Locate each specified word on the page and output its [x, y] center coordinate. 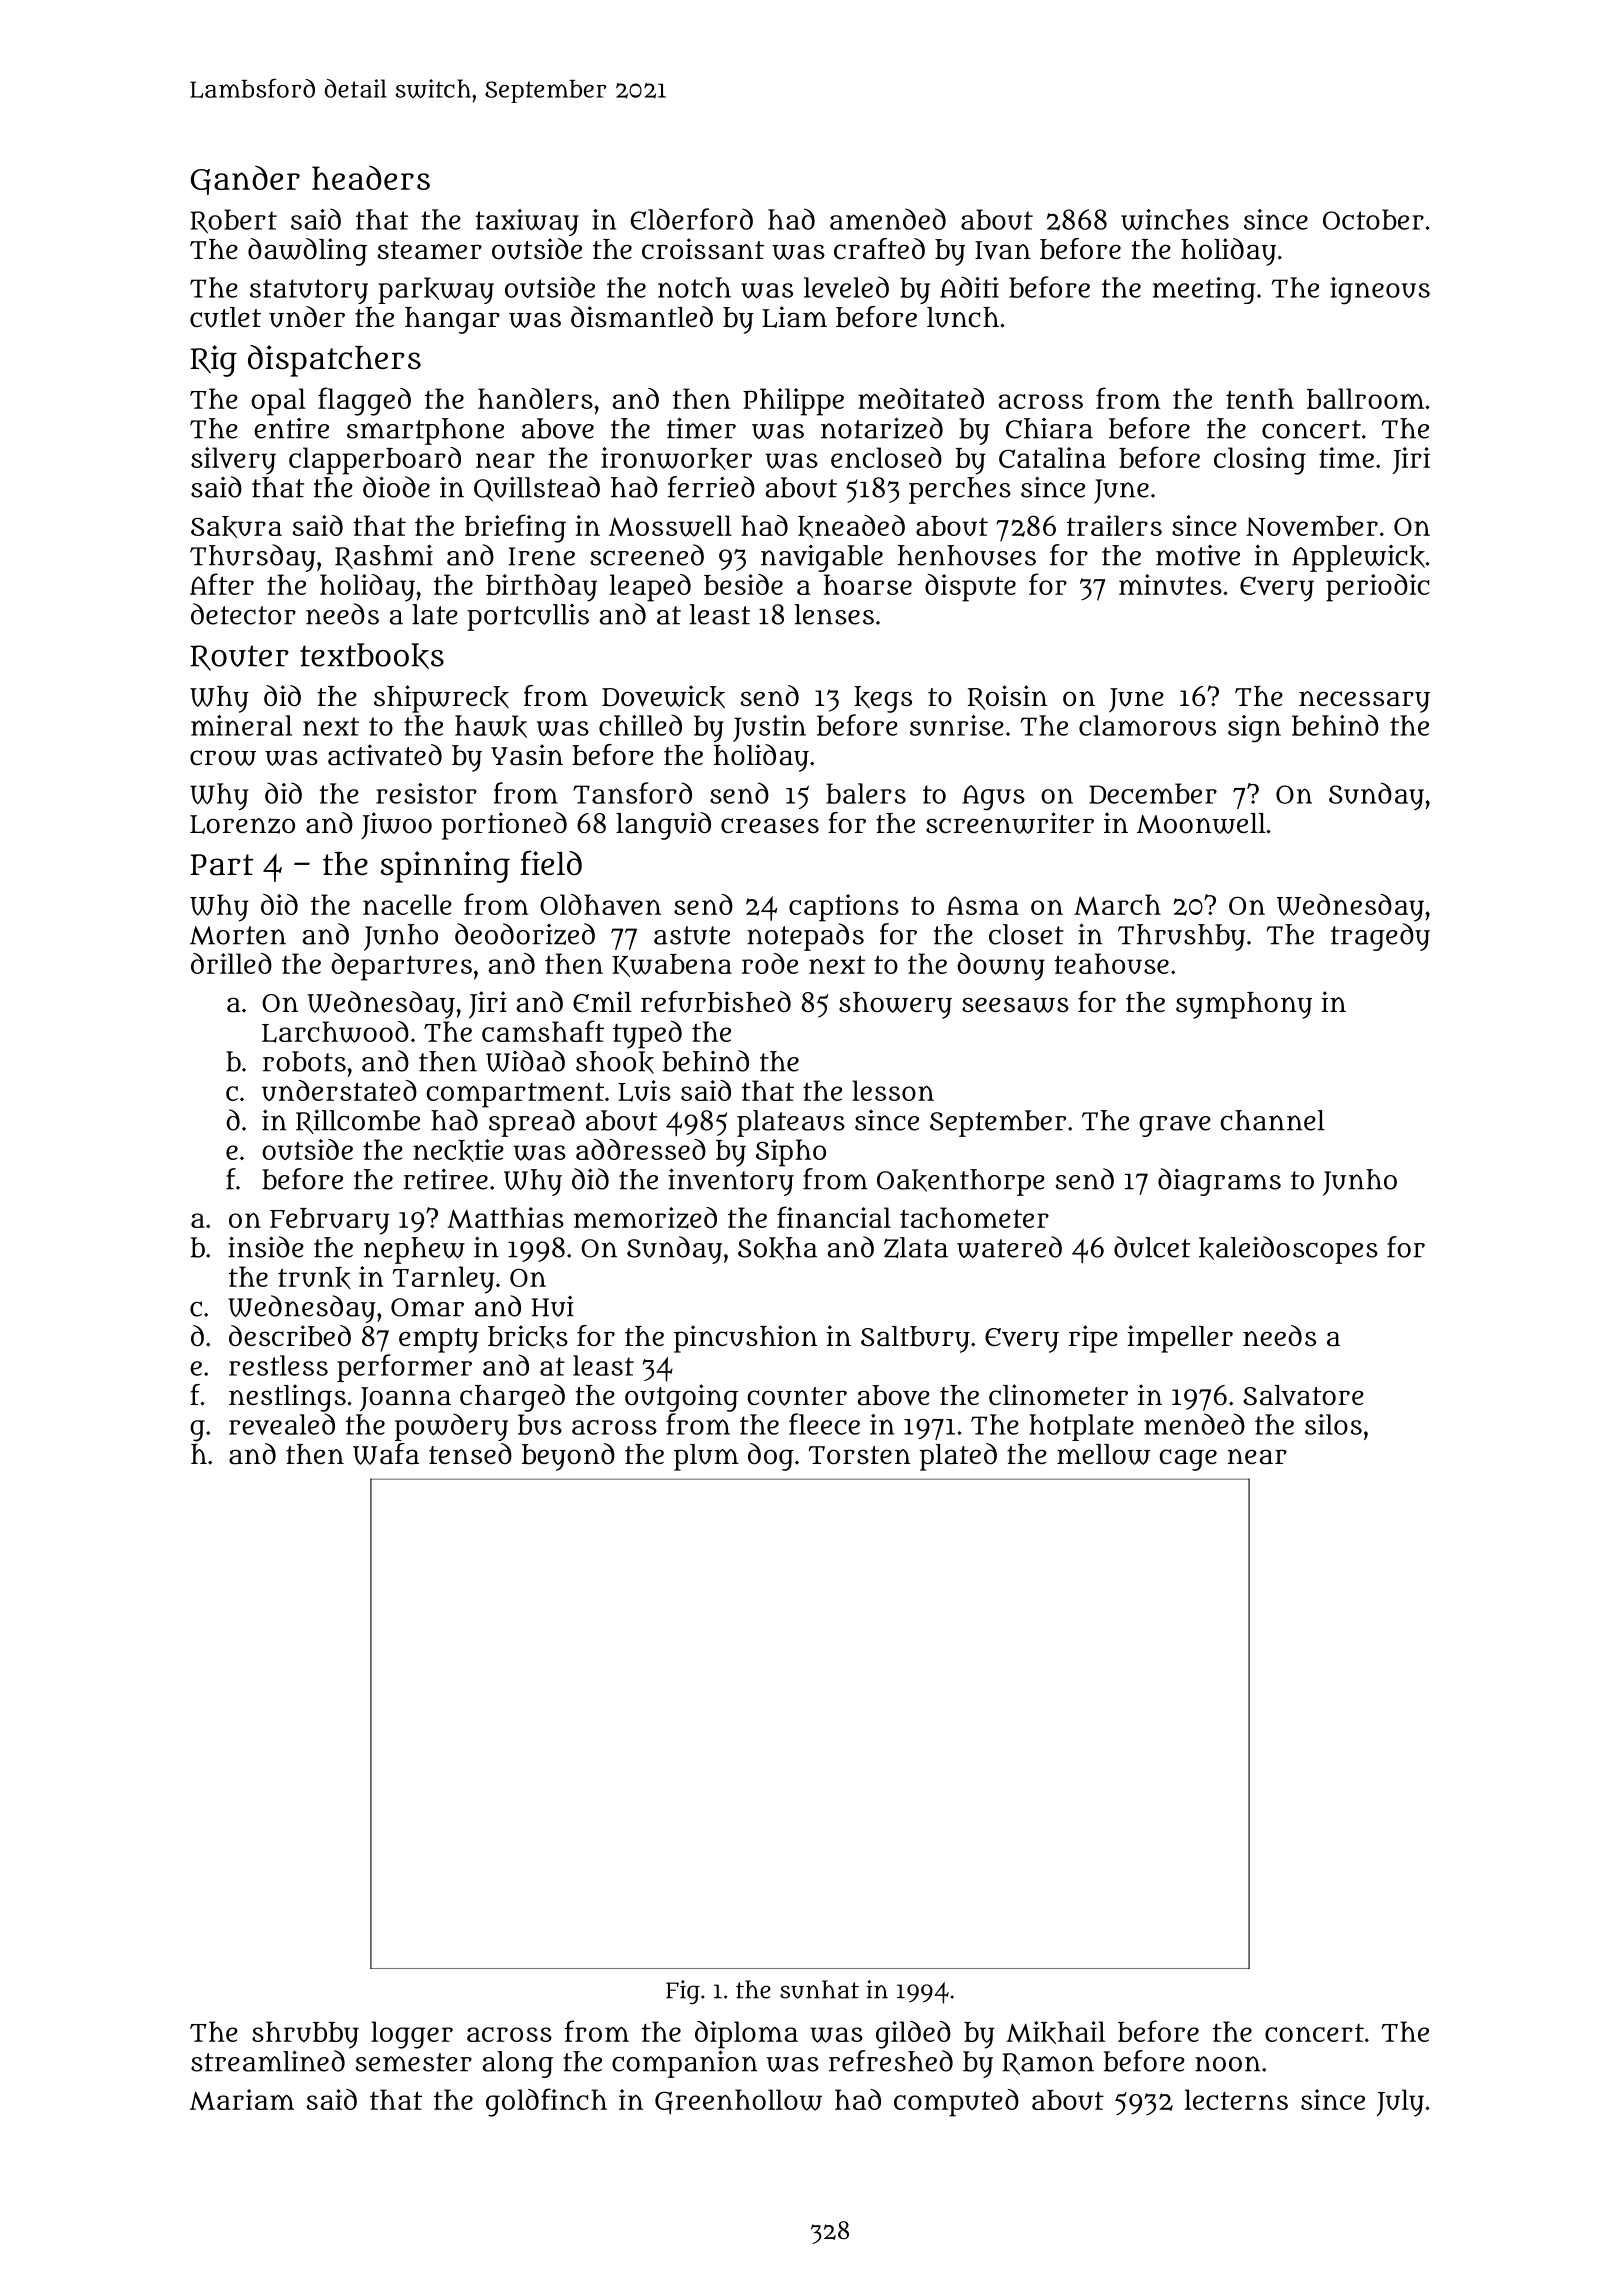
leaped [650, 588]
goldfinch [546, 2102]
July [1400, 2103]
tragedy [1380, 937]
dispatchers [334, 361]
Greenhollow [738, 2102]
